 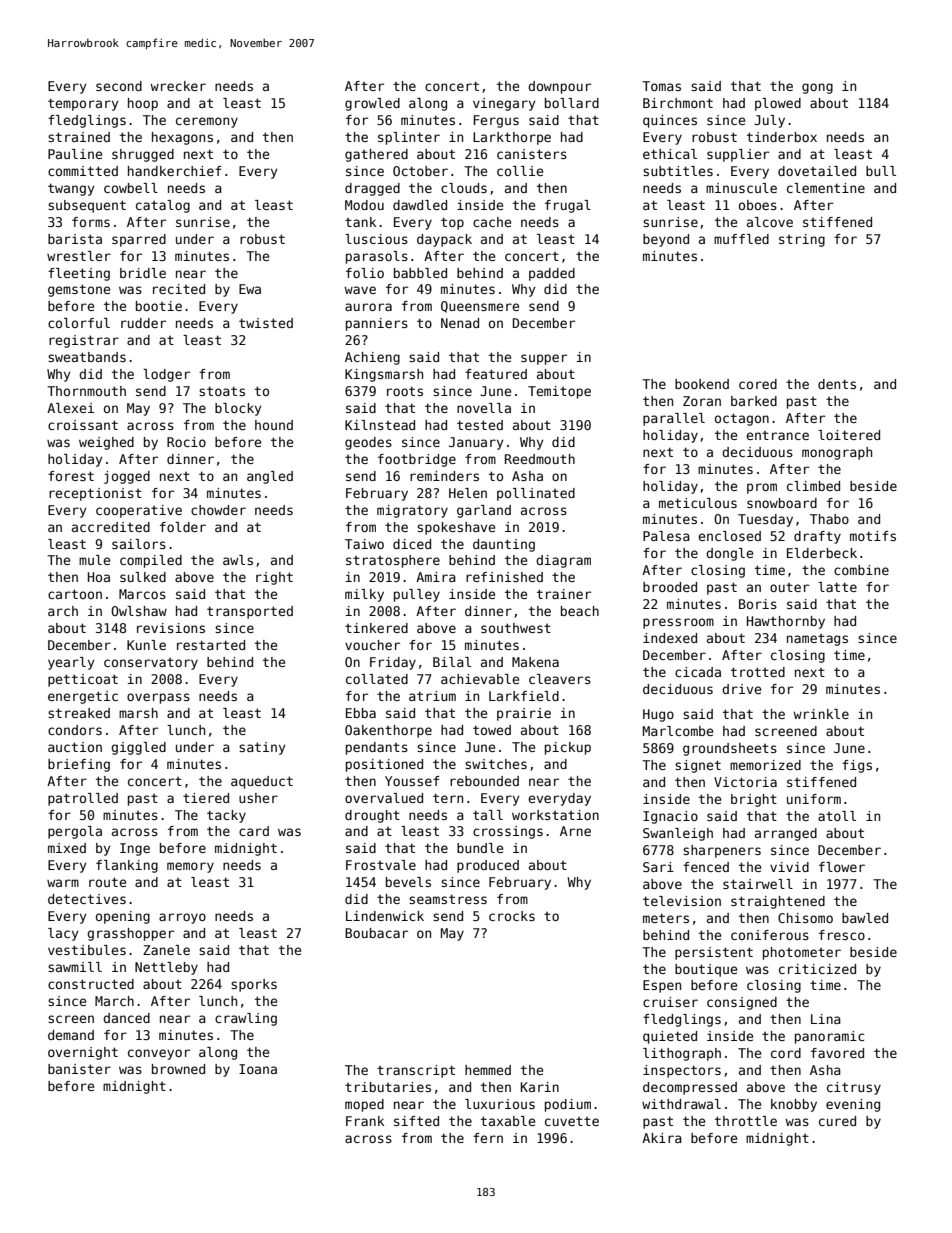 I want to click on prom, so click(x=762, y=488).
